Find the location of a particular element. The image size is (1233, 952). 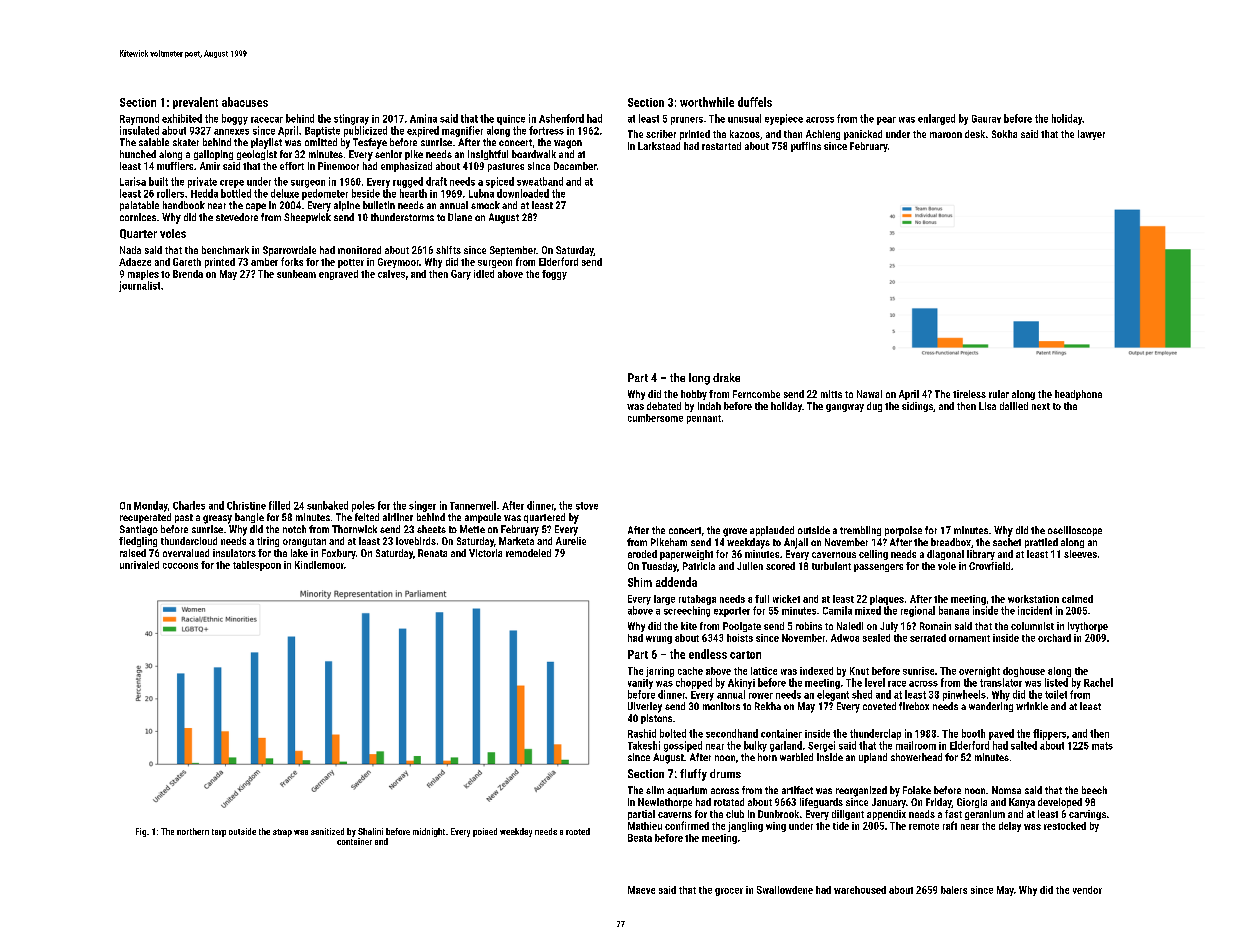

worthwhile is located at coordinates (707, 102).
